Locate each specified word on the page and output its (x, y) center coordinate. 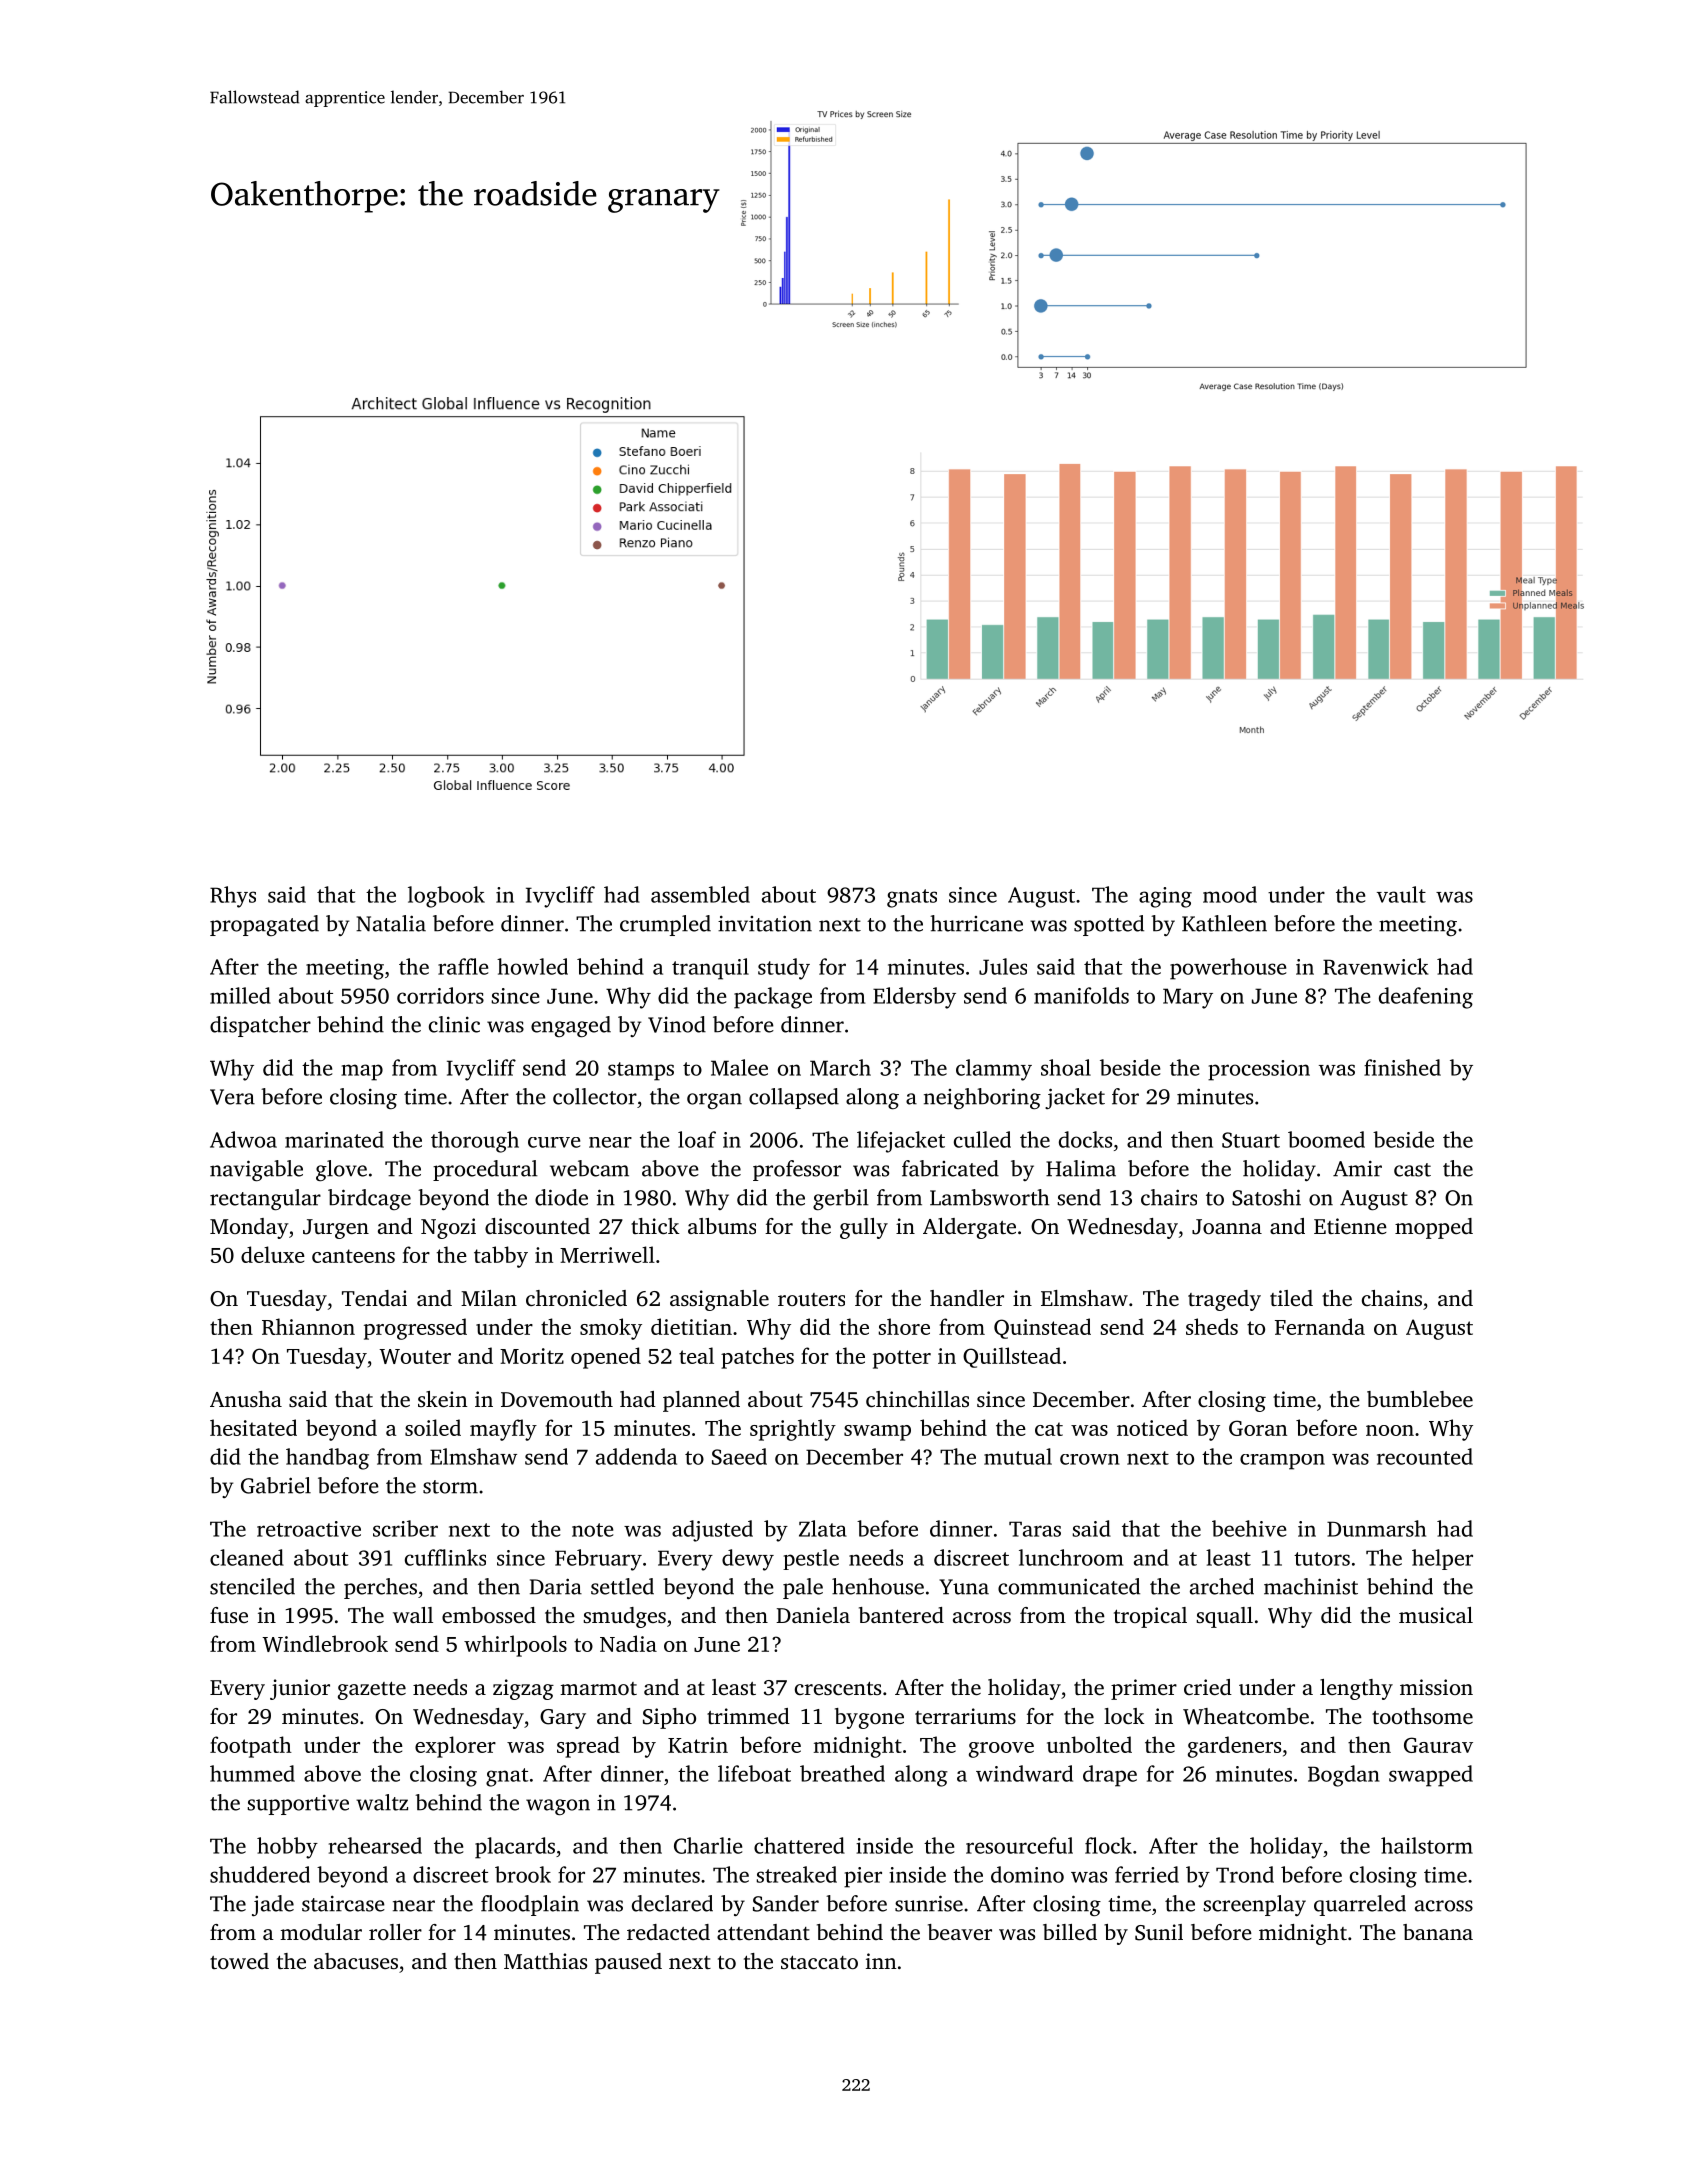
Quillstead (1012, 1357)
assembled (700, 894)
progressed (415, 1329)
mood (1230, 894)
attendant (763, 1932)
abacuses (356, 1961)
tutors (1322, 1559)
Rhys (233, 897)
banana (1438, 1932)
